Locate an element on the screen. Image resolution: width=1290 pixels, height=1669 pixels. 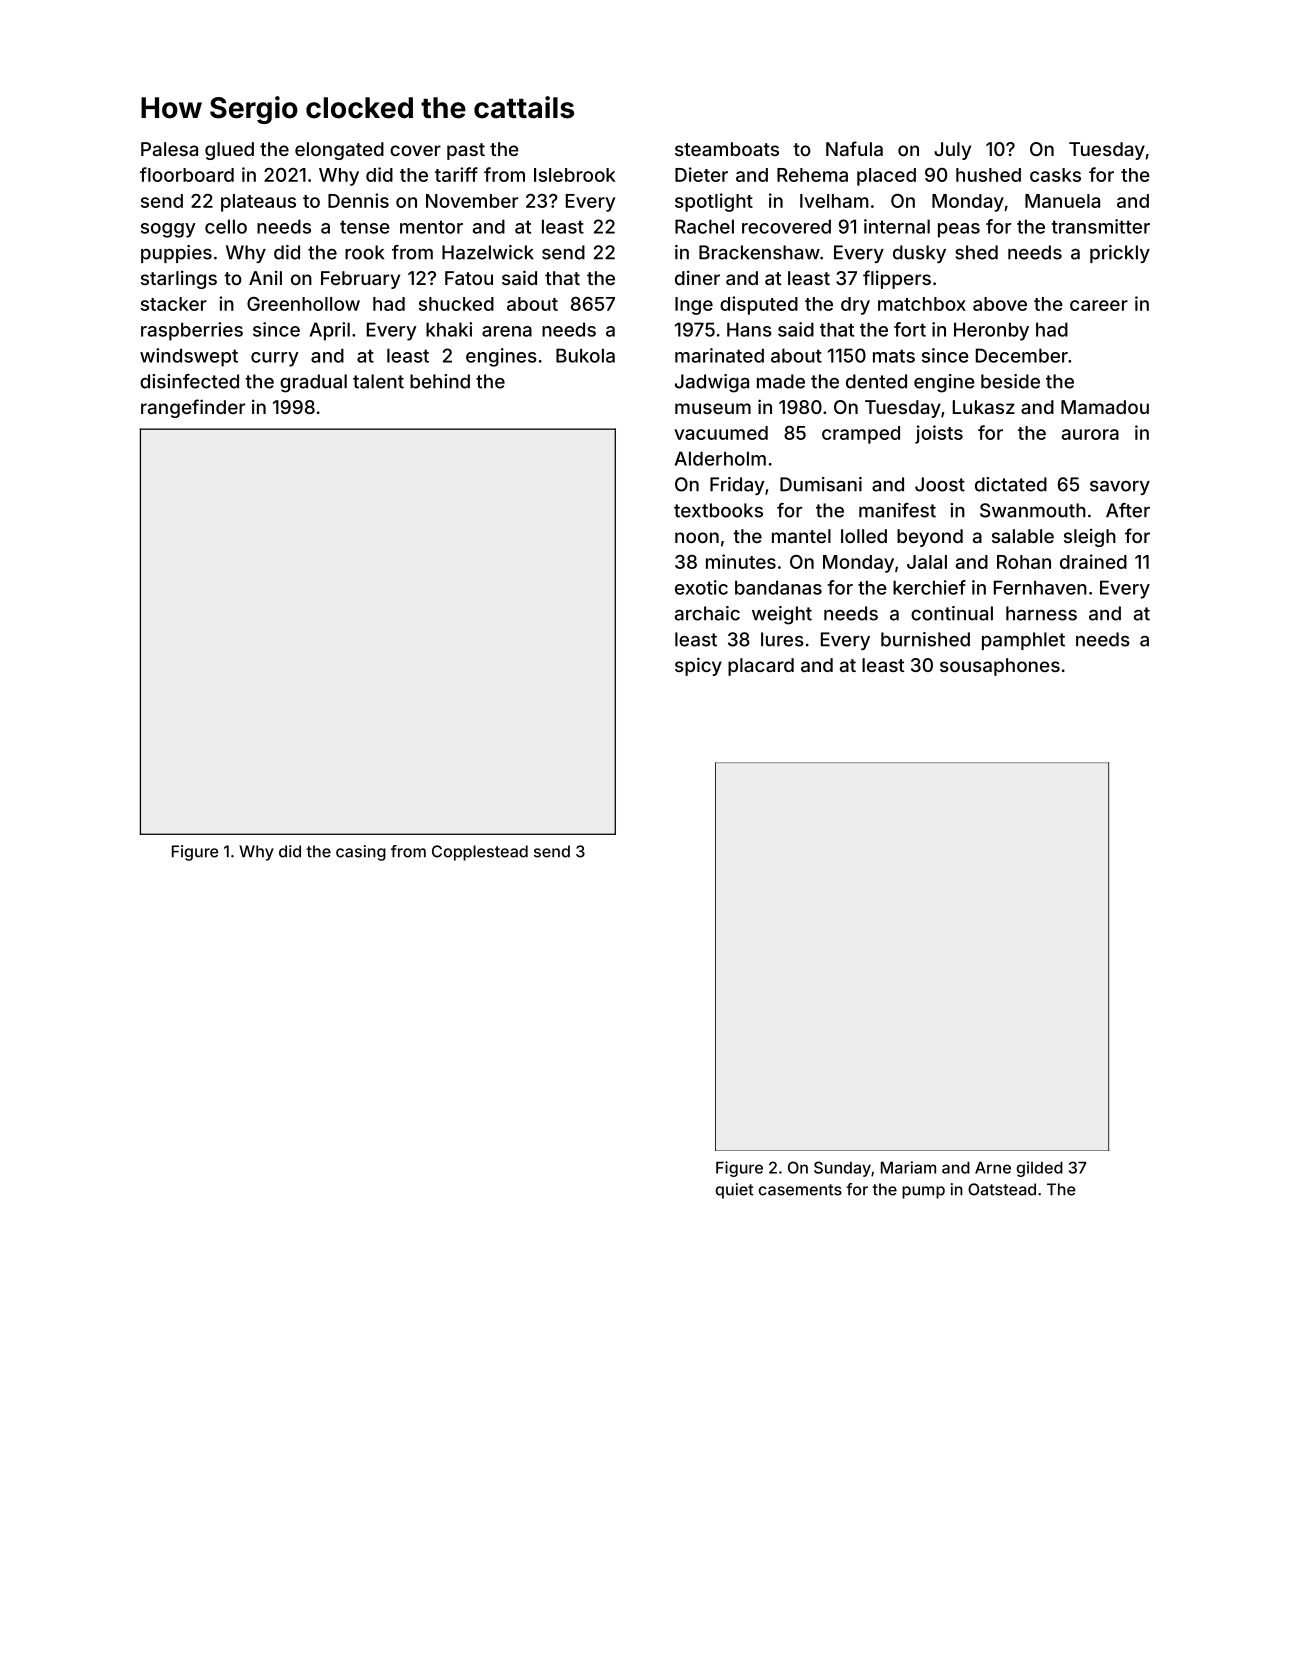
casing is located at coordinates (361, 853).
